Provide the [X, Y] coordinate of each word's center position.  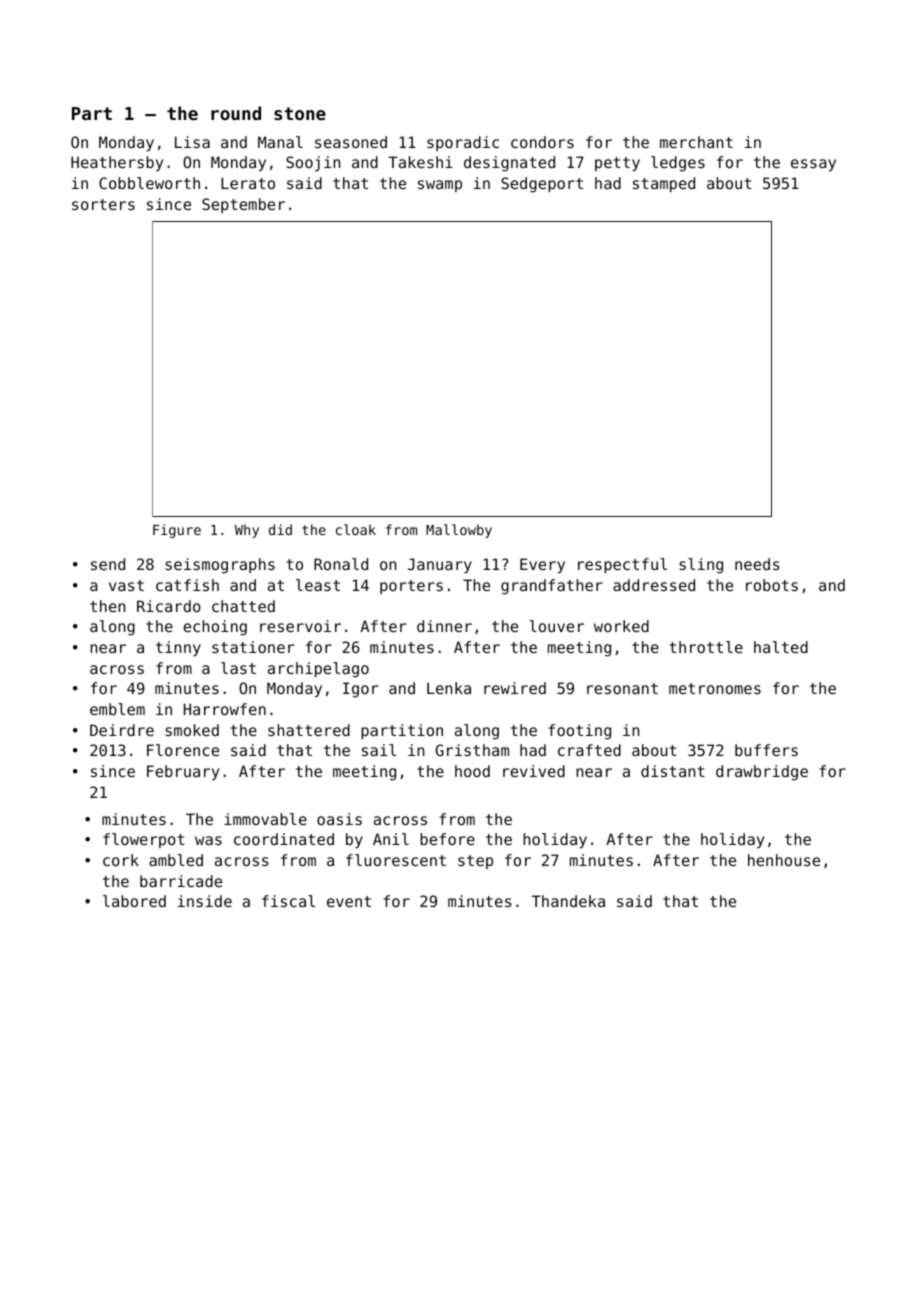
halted [781, 647]
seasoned [351, 142]
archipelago [318, 670]
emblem [117, 709]
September [243, 205]
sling [701, 566]
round [236, 113]
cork [121, 860]
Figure [177, 531]
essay [813, 165]
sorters [103, 204]
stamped [664, 184]
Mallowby [459, 531]
